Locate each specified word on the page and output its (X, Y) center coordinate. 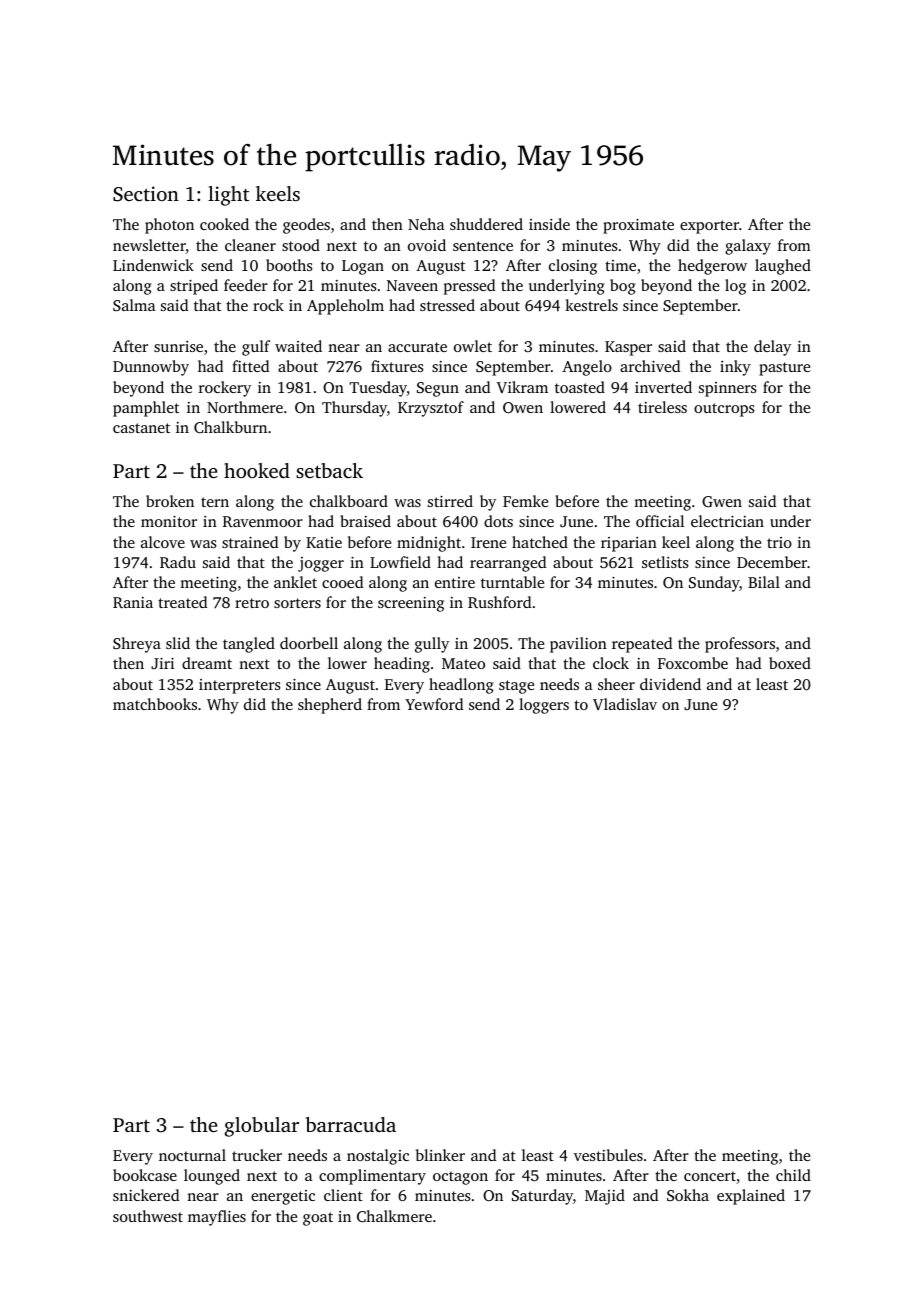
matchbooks (155, 704)
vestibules (608, 1155)
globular (262, 1127)
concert (710, 1176)
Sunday (714, 584)
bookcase (145, 1175)
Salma (134, 305)
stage (516, 687)
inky (735, 368)
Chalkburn (230, 427)
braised (365, 521)
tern (215, 502)
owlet (473, 346)
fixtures (397, 366)
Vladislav (625, 704)
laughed (783, 267)
